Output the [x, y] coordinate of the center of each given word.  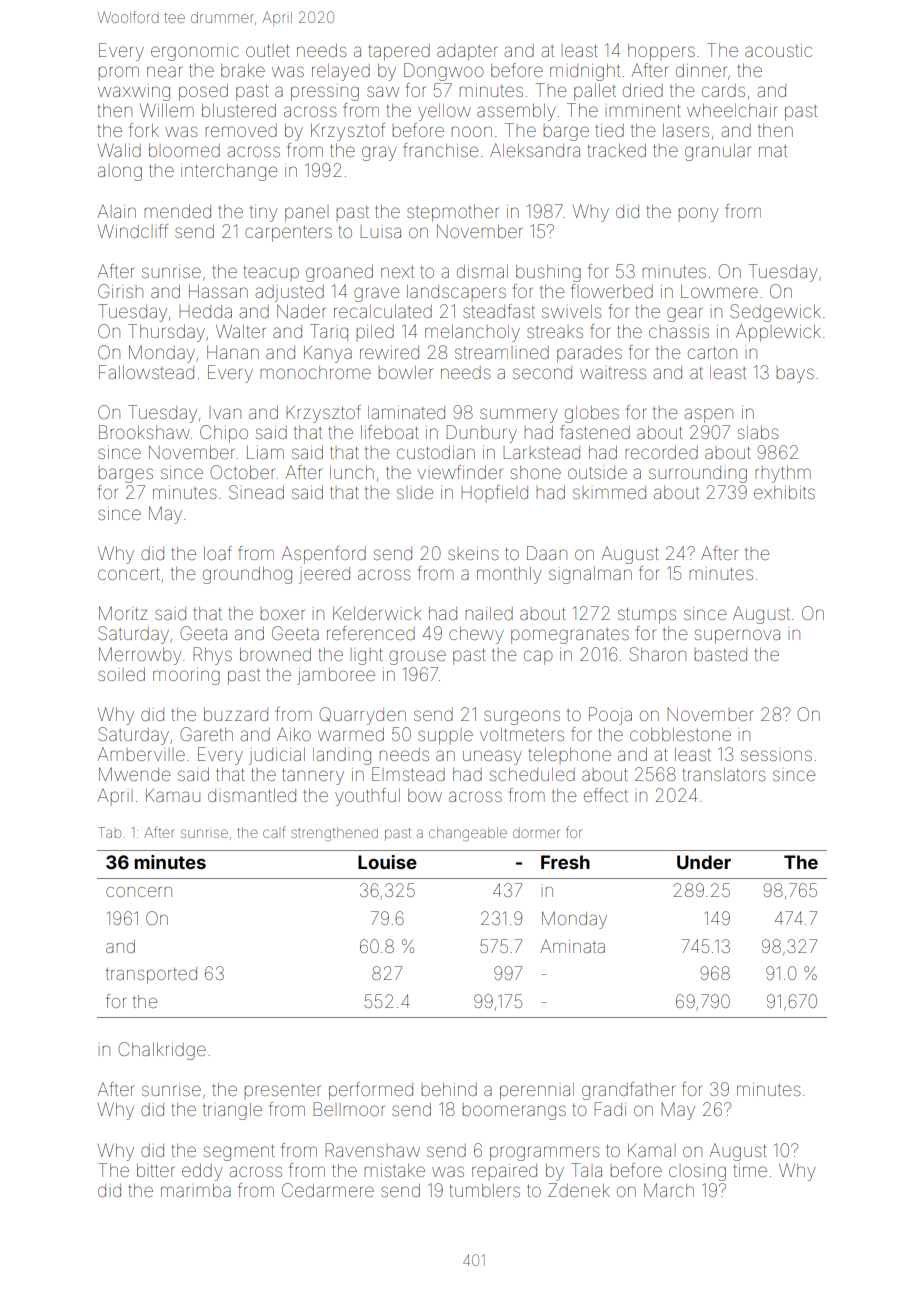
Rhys [212, 656]
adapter [467, 52]
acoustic [778, 50]
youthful [367, 797]
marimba [196, 1190]
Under [704, 862]
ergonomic [195, 52]
